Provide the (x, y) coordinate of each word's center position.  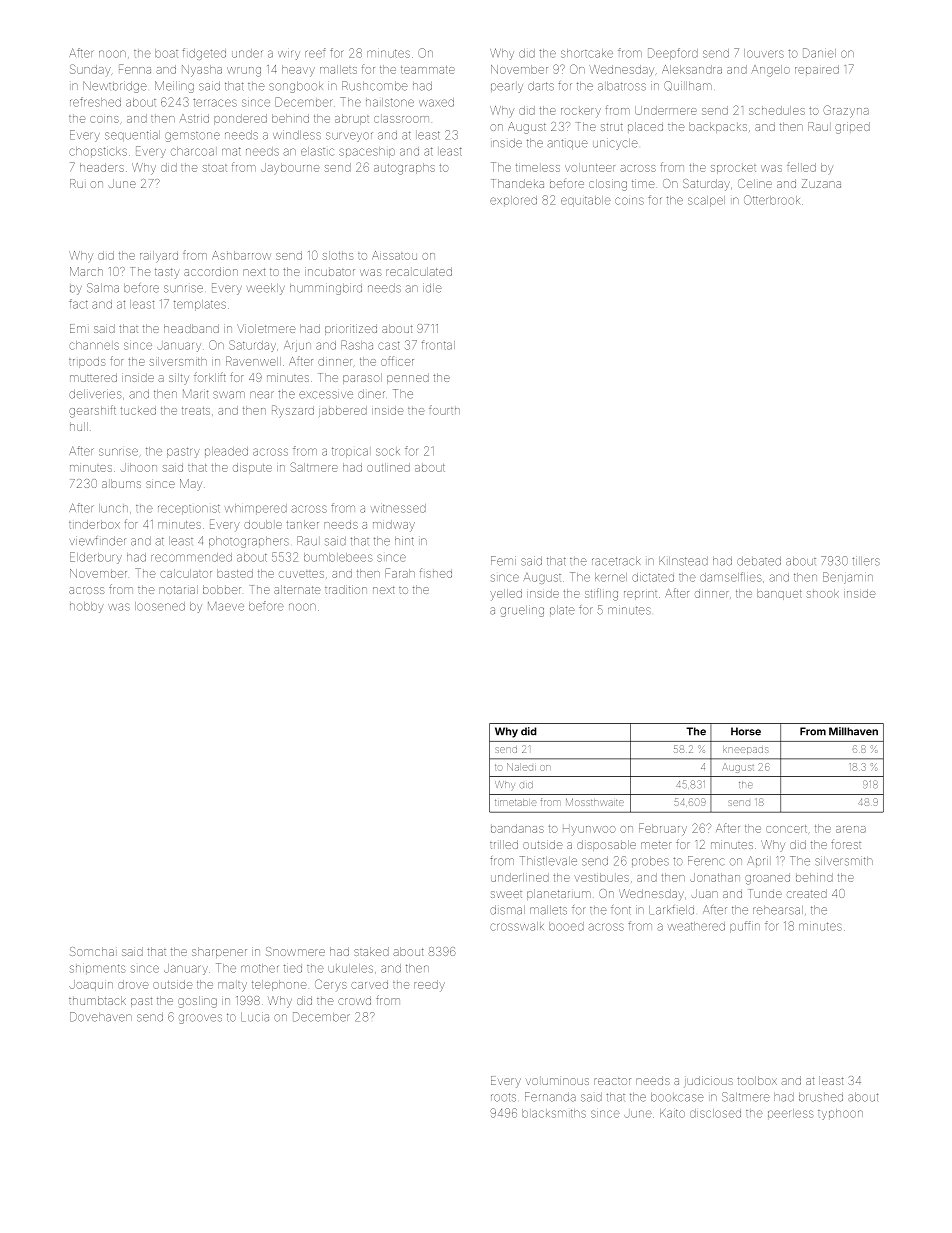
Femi (503, 561)
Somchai (92, 951)
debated (759, 561)
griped (852, 128)
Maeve (226, 606)
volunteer (590, 167)
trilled (504, 844)
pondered (240, 119)
